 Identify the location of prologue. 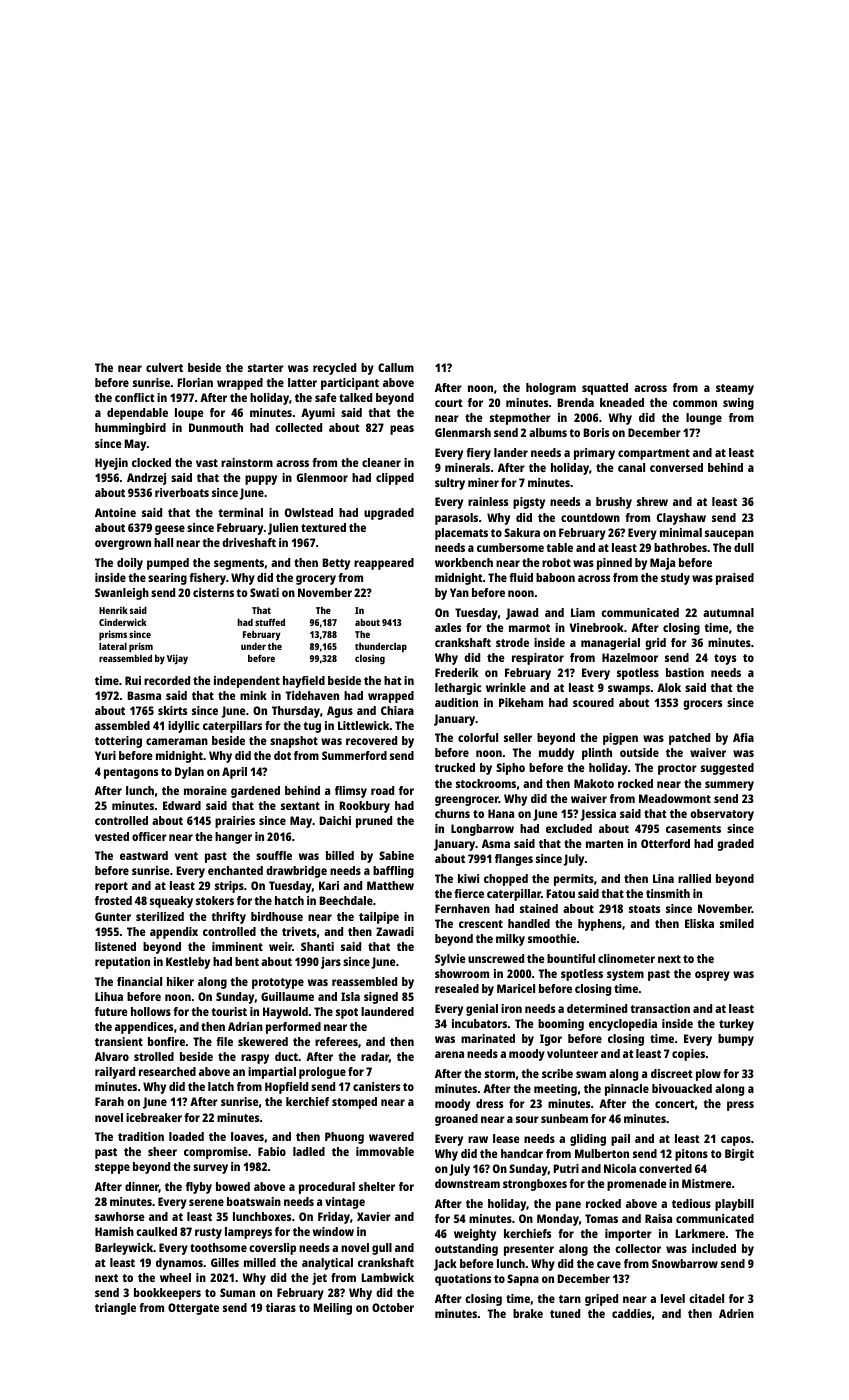
(322, 1073).
